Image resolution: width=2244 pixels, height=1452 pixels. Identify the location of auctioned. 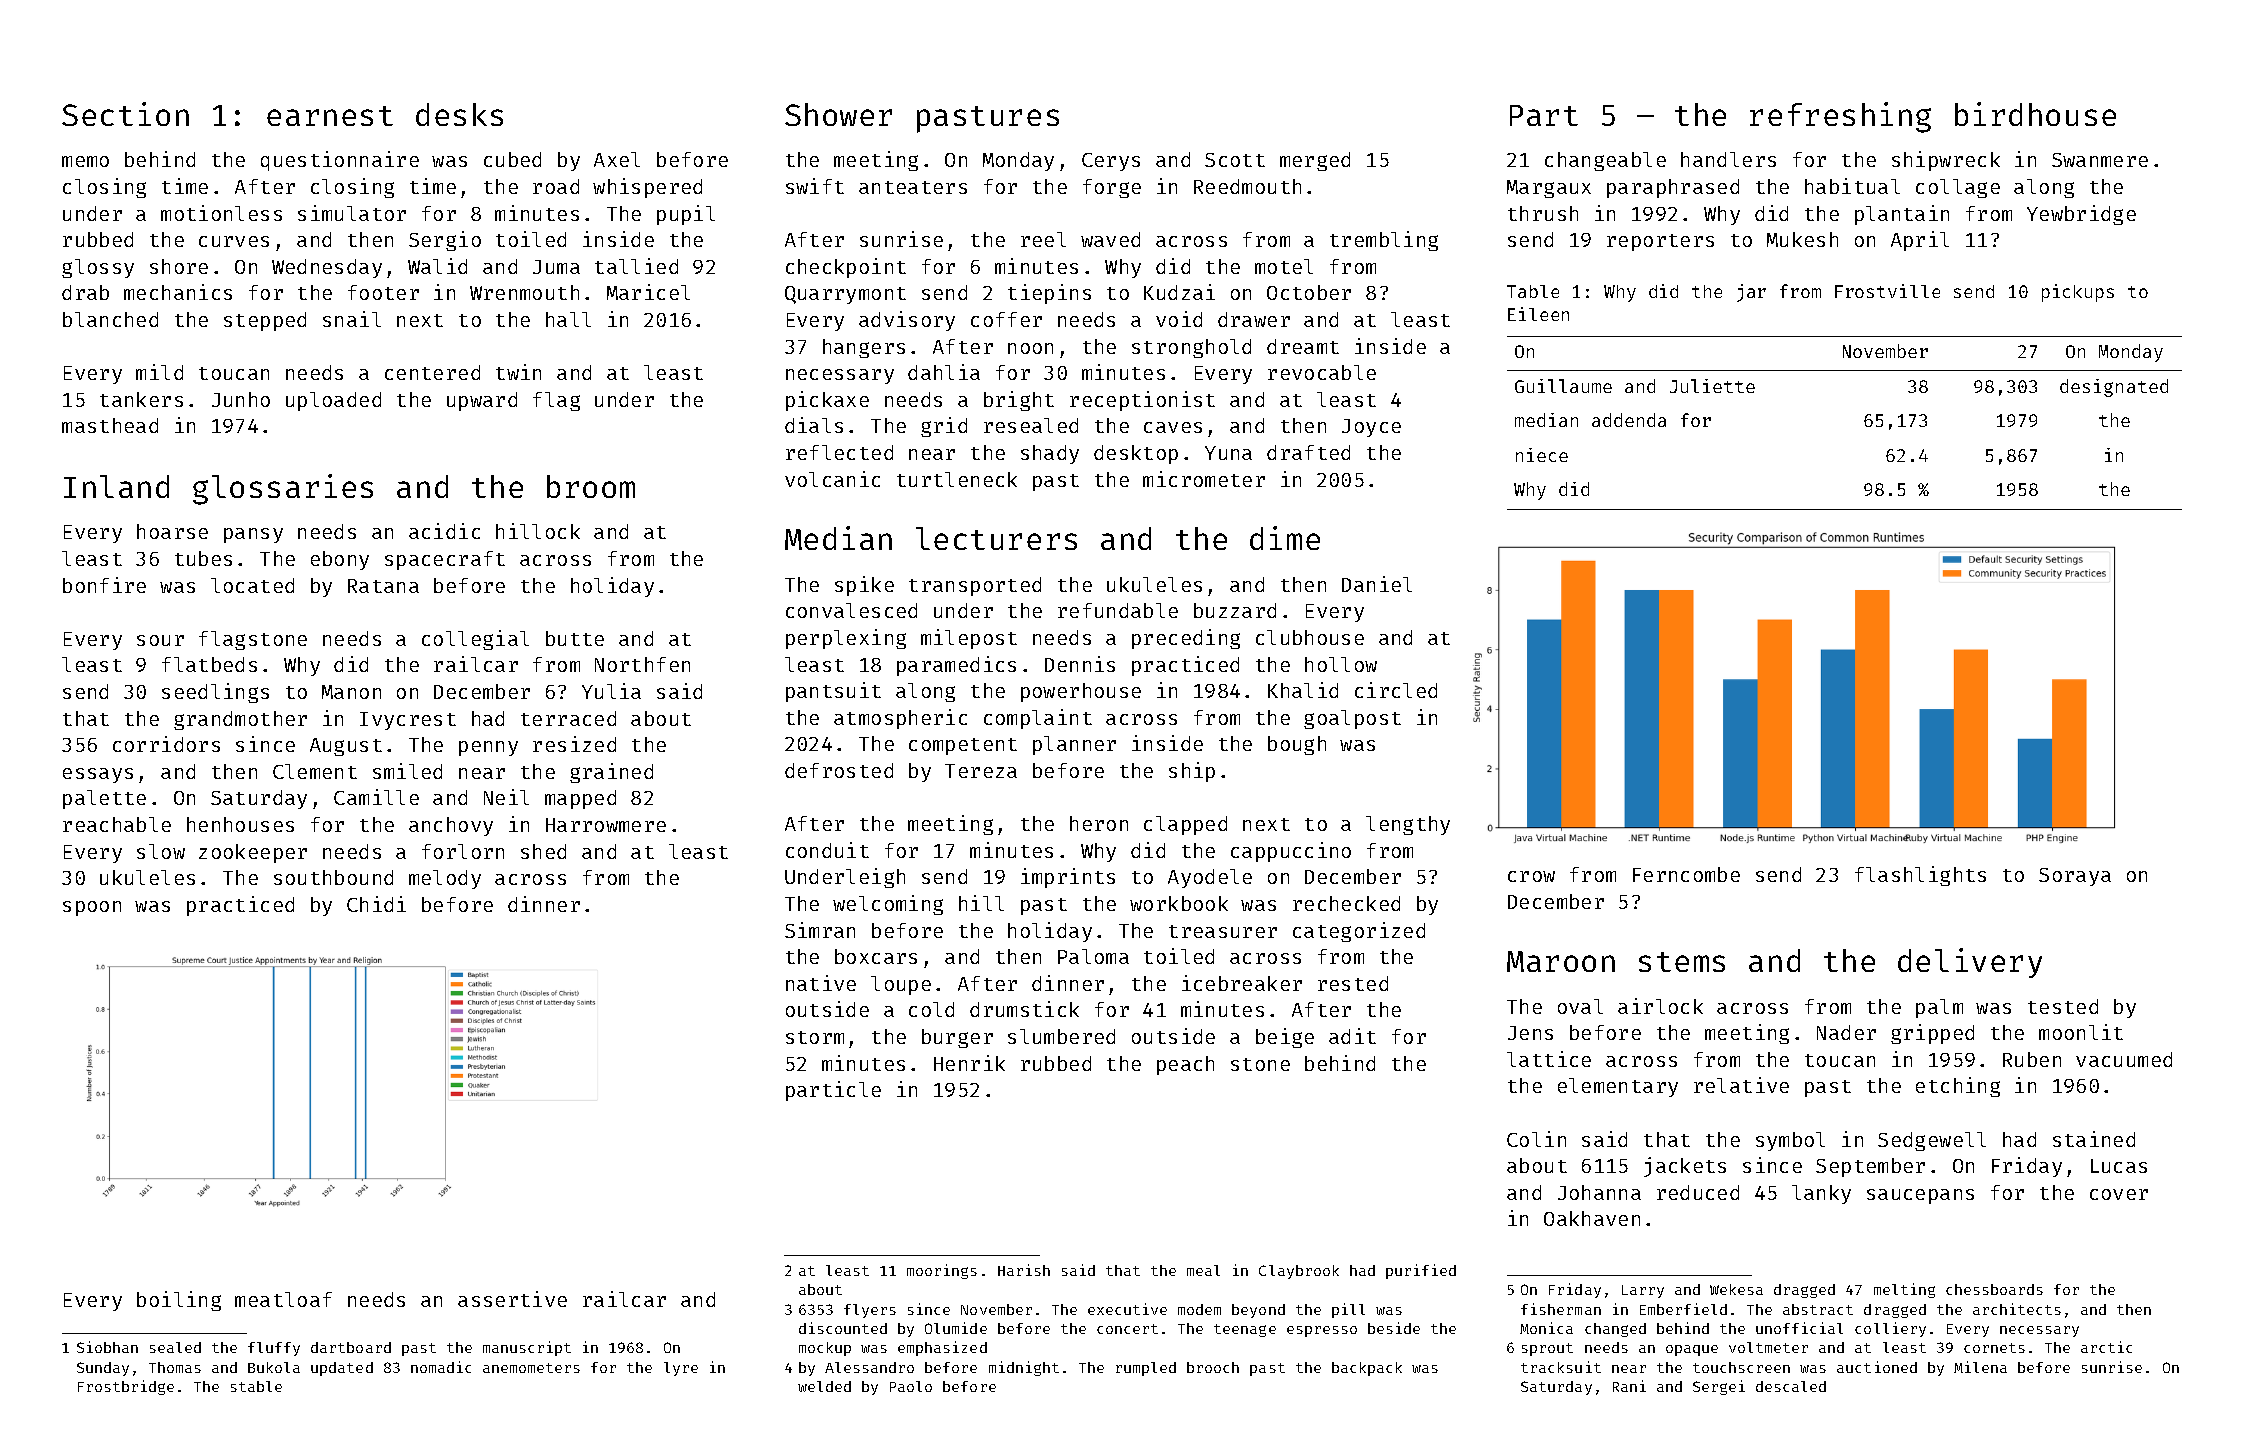
(1877, 1367).
